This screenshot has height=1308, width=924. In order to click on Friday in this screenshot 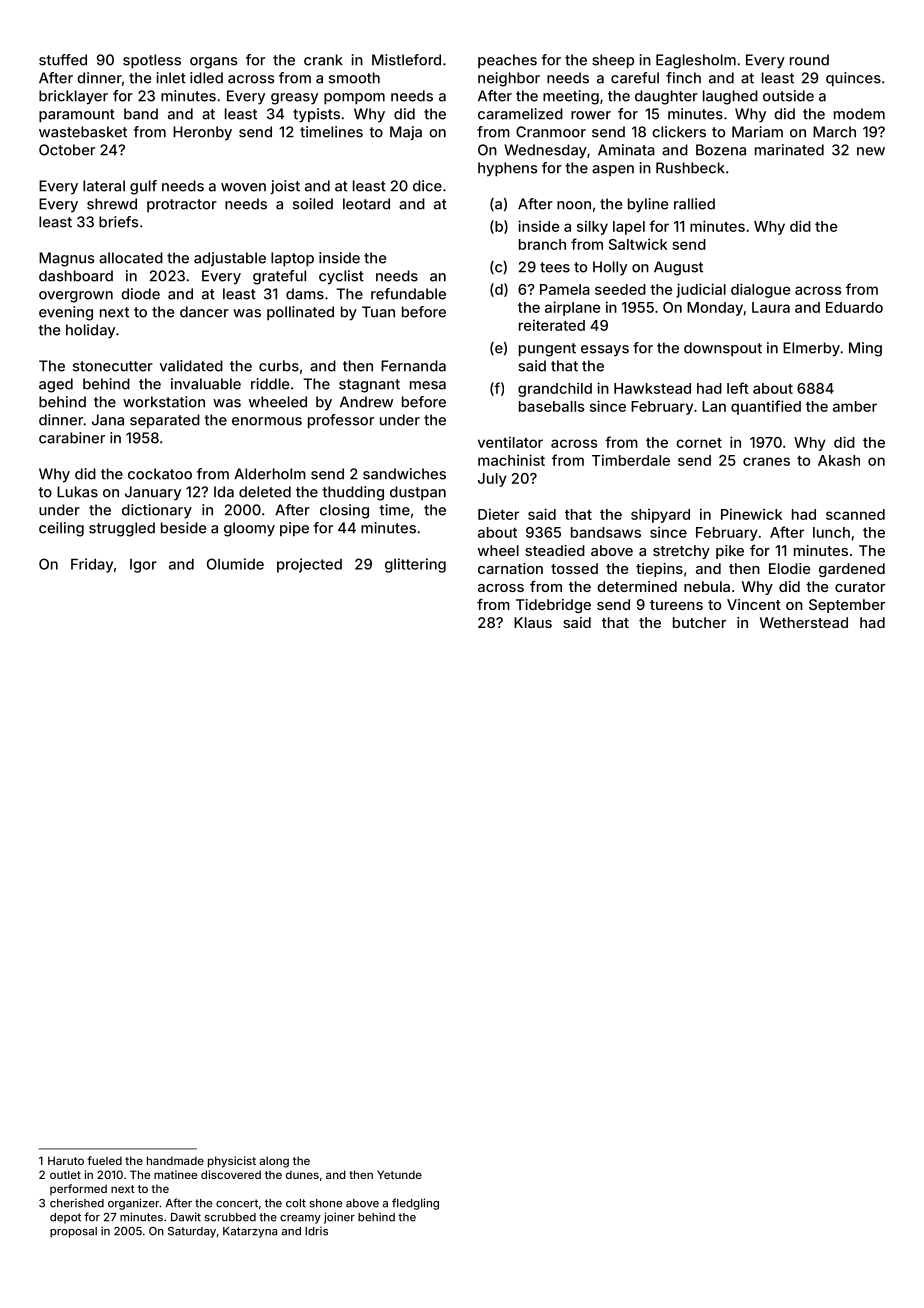, I will do `click(92, 565)`.
